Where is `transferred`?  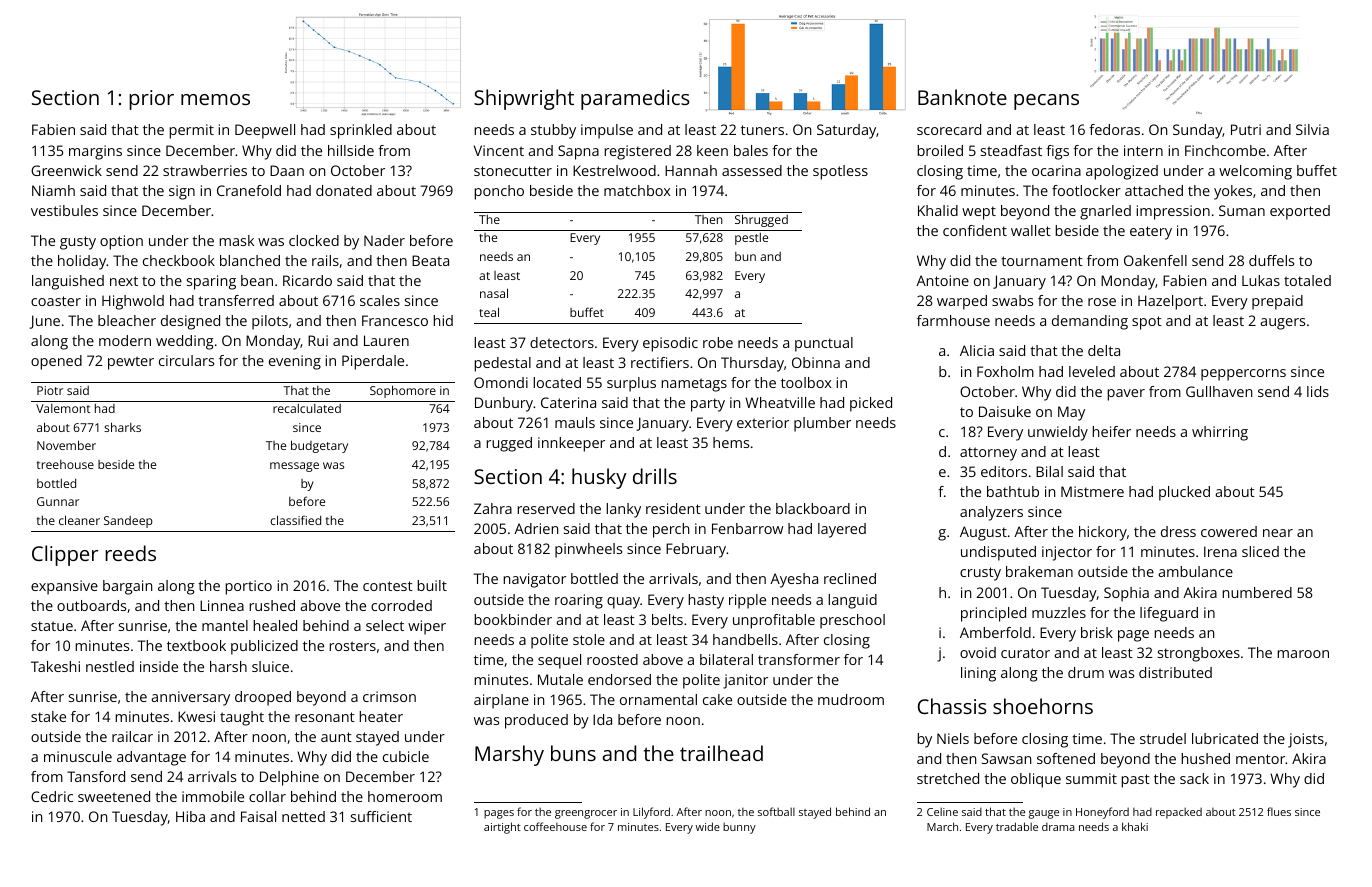 transferred is located at coordinates (236, 300).
